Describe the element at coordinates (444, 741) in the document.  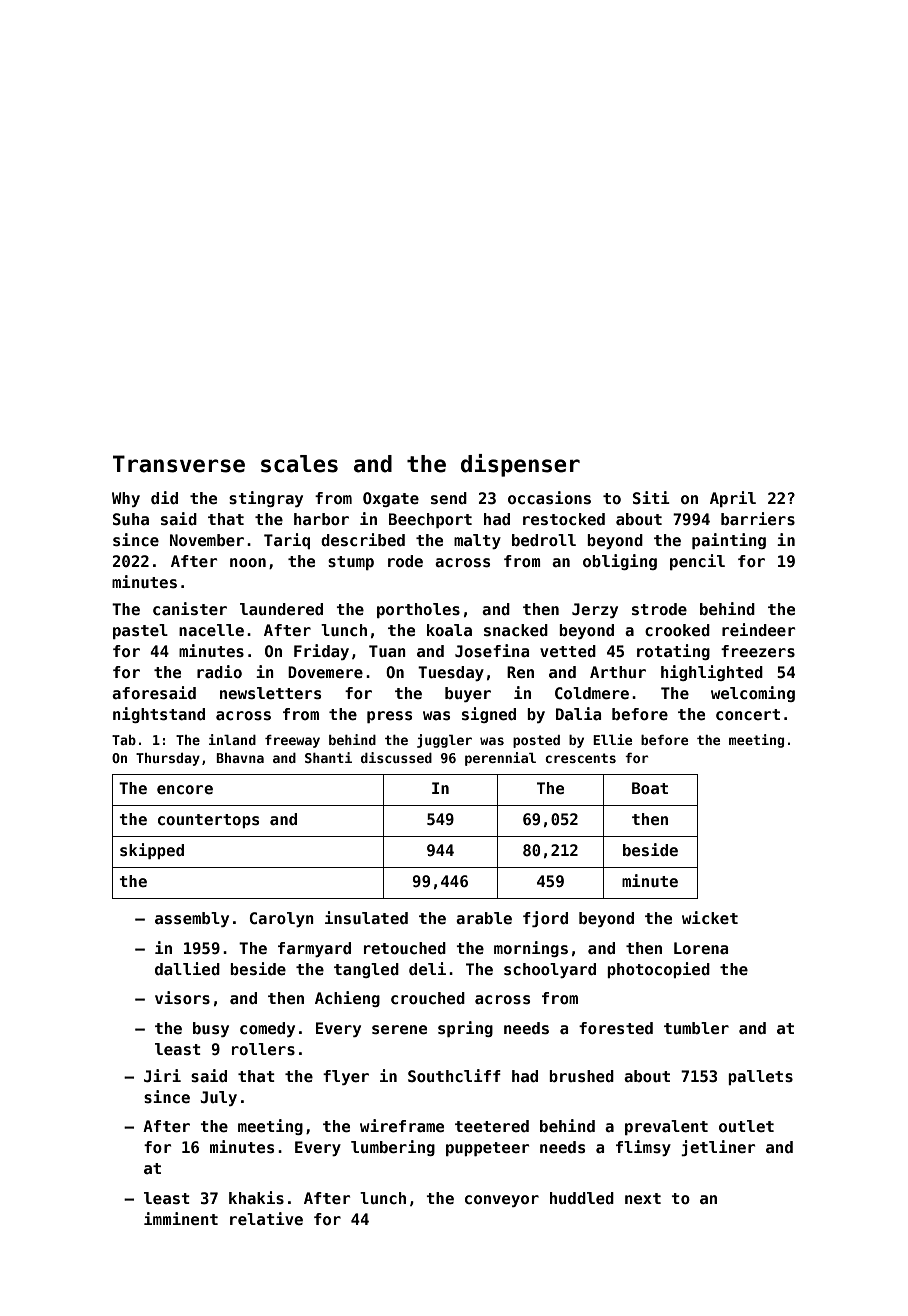
I see `juggler` at that location.
